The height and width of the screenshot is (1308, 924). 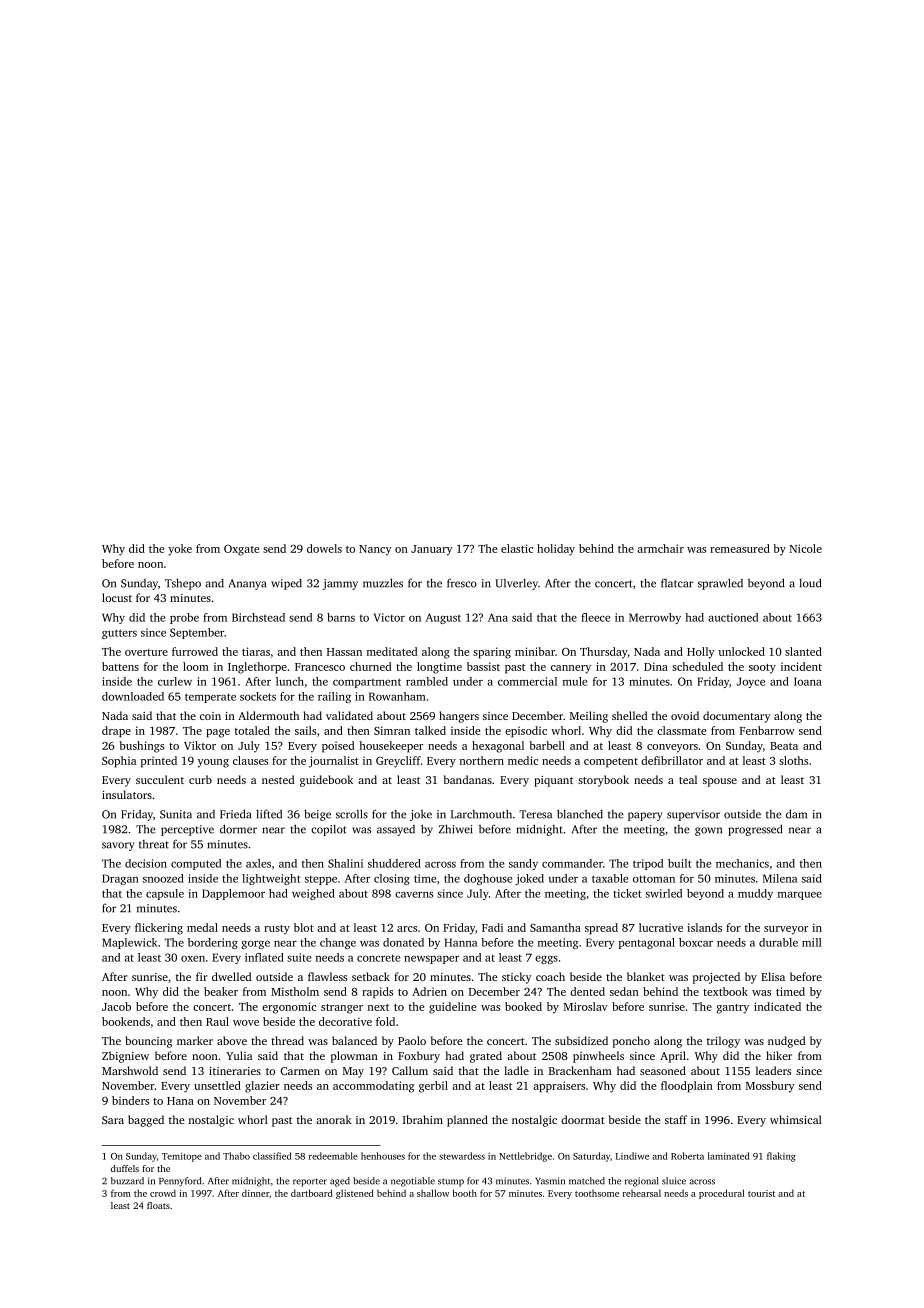 What do you see at coordinates (516, 584) in the screenshot?
I see `Ulverley` at bounding box center [516, 584].
